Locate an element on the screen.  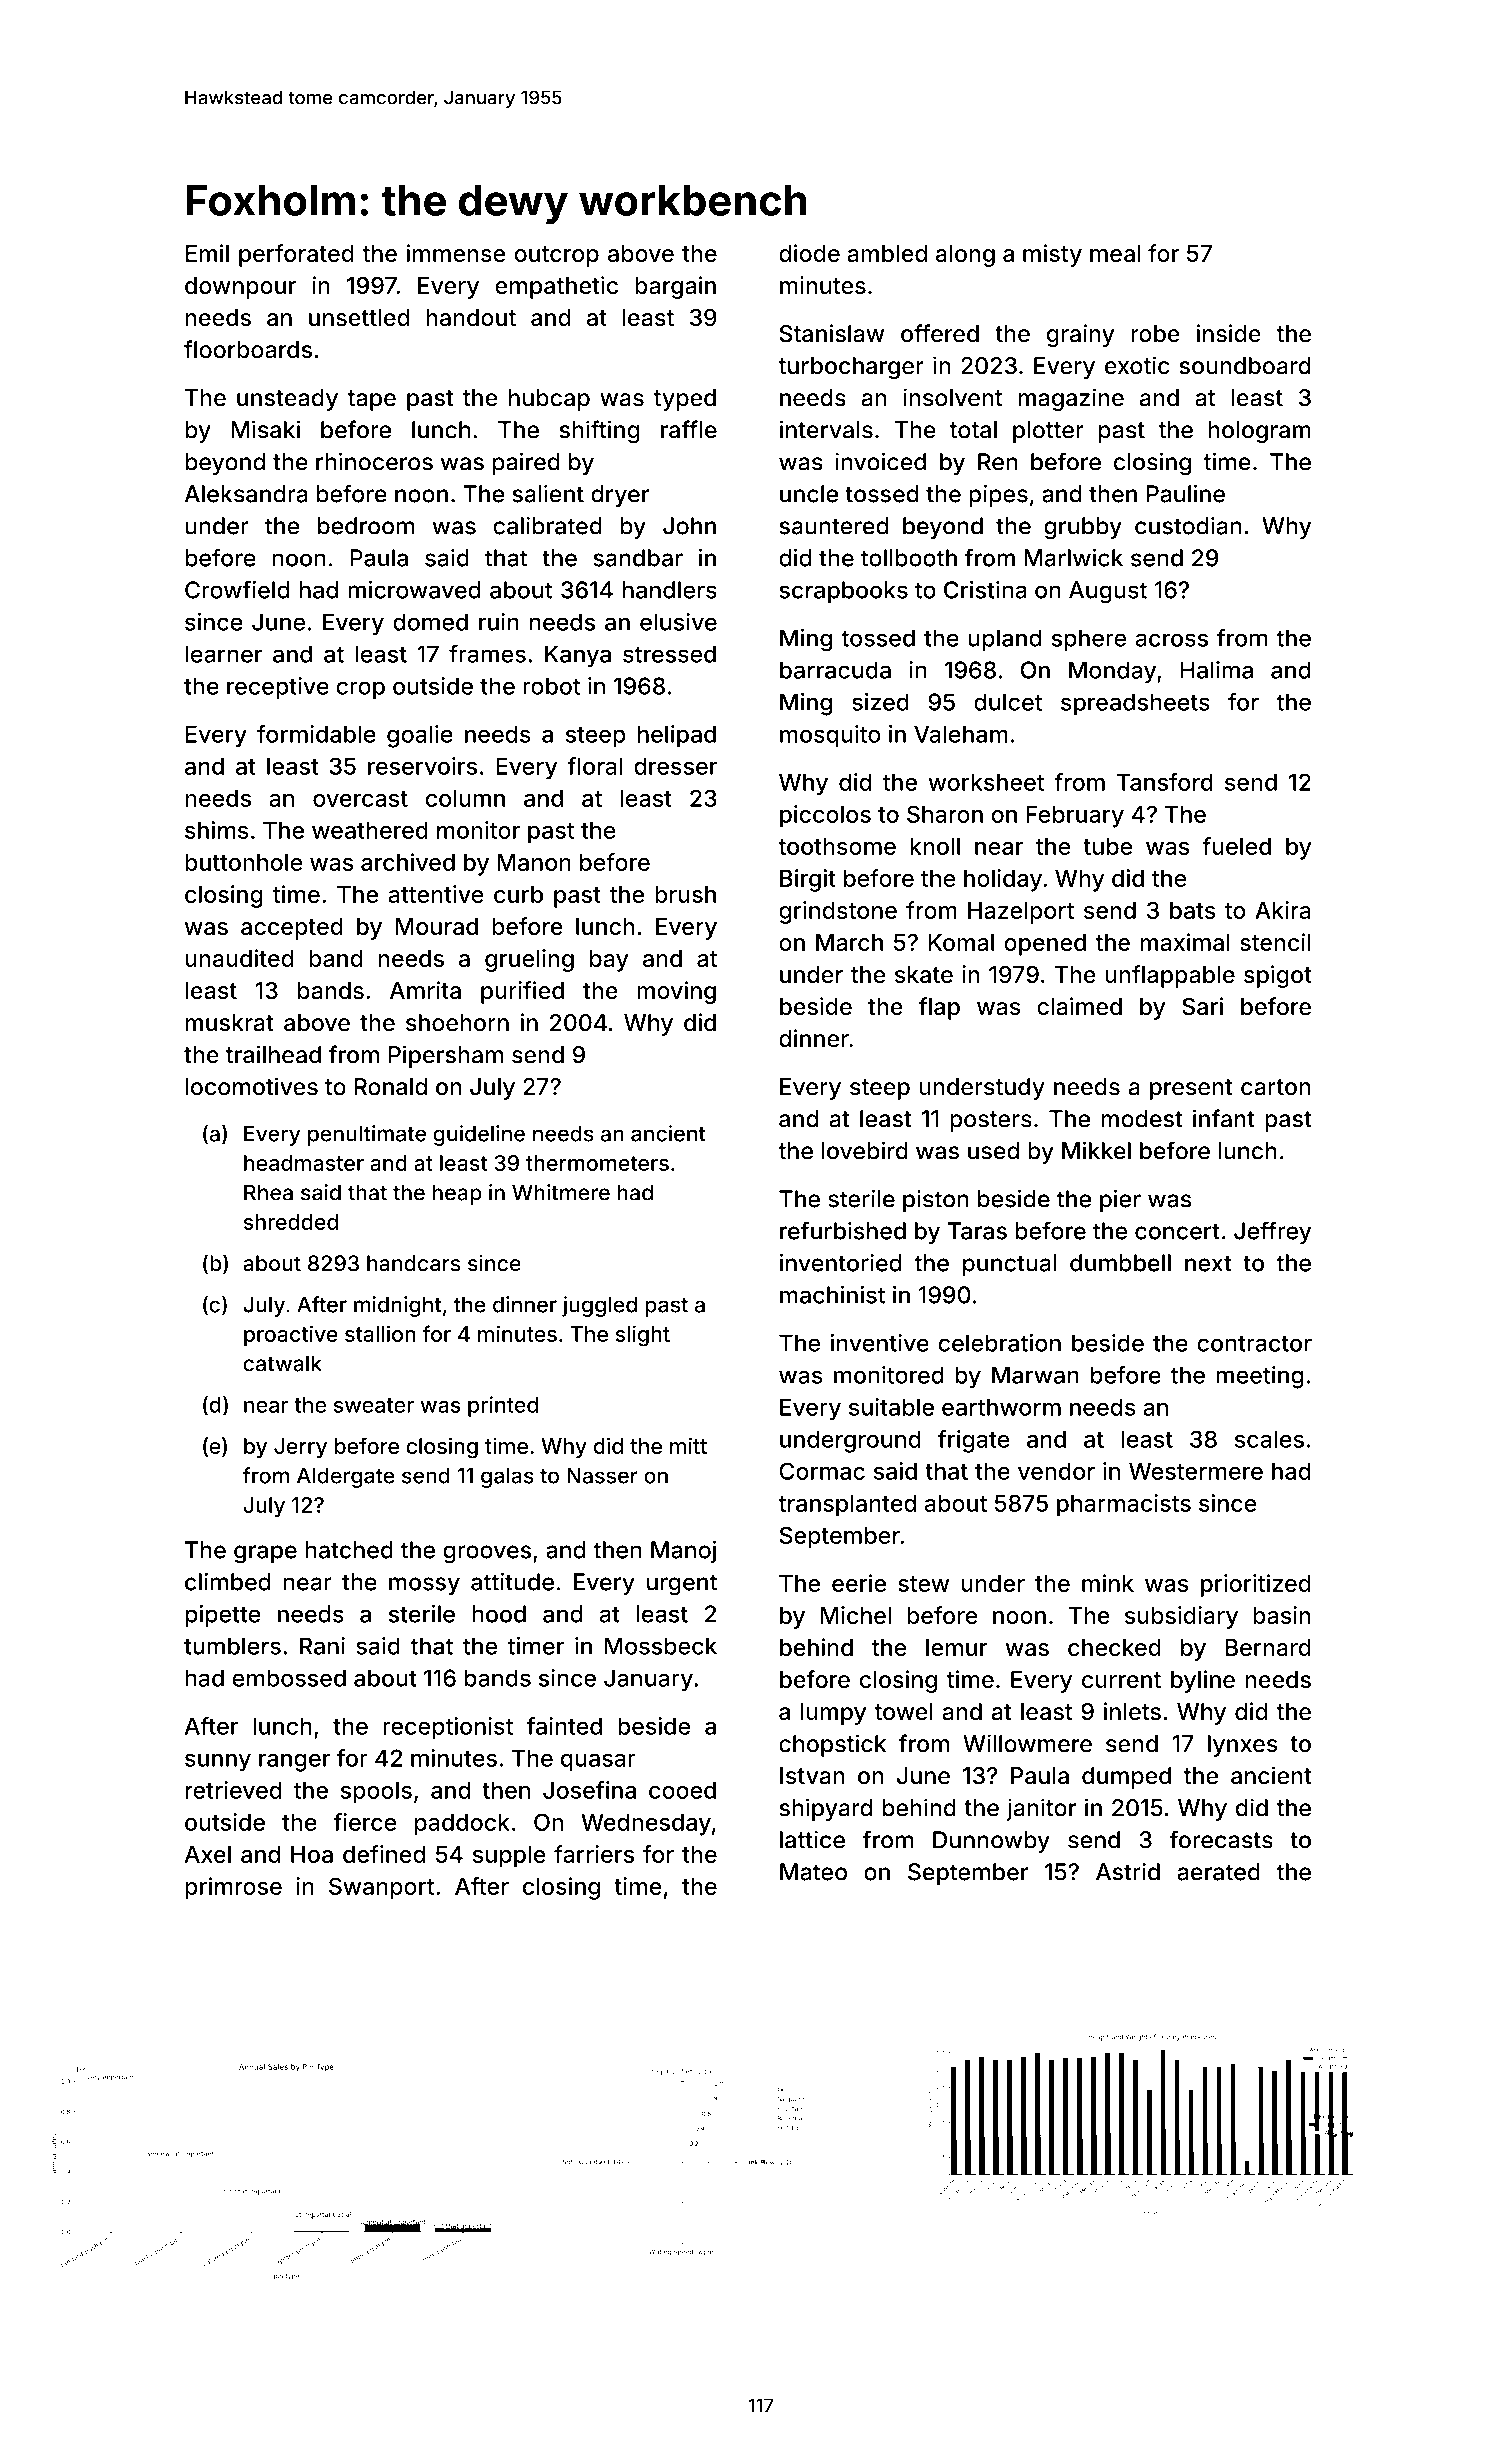
thermometers is located at coordinates (597, 1163).
